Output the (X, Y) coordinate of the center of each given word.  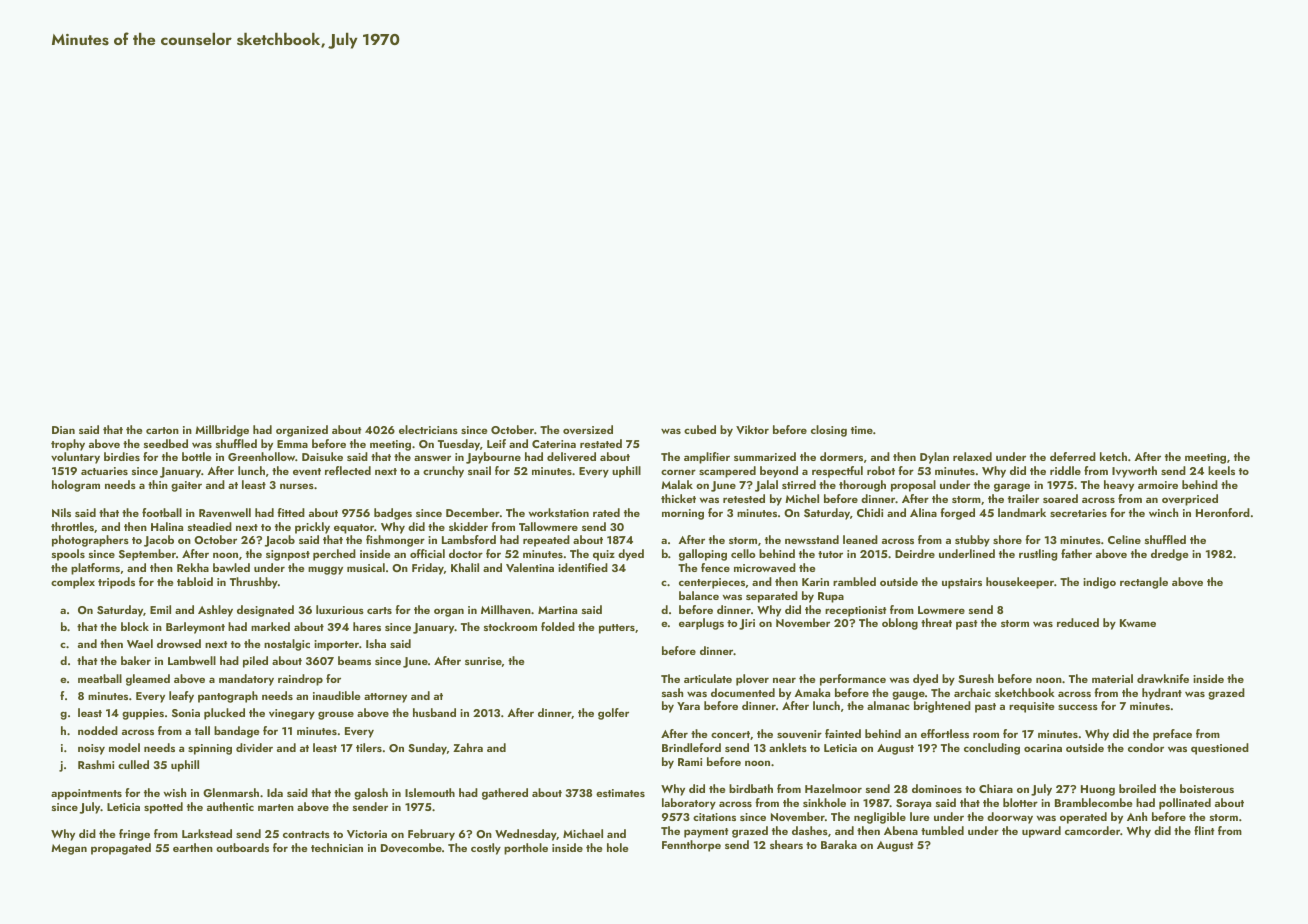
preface (1172, 735)
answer (432, 458)
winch (1163, 512)
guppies (143, 714)
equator (354, 529)
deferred (1073, 456)
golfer (613, 714)
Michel (802, 498)
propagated (121, 849)
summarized (765, 456)
